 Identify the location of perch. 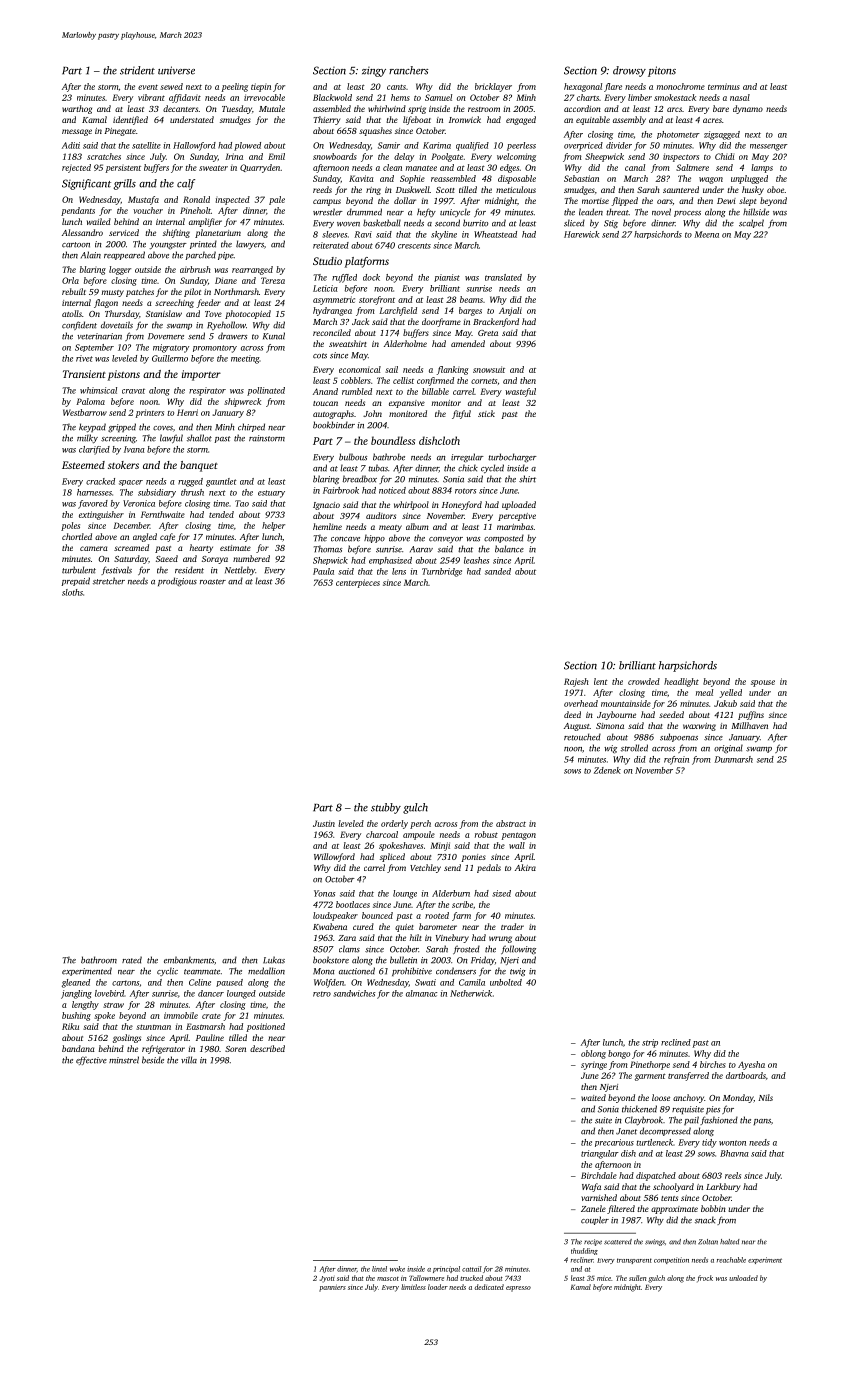
(420, 824).
